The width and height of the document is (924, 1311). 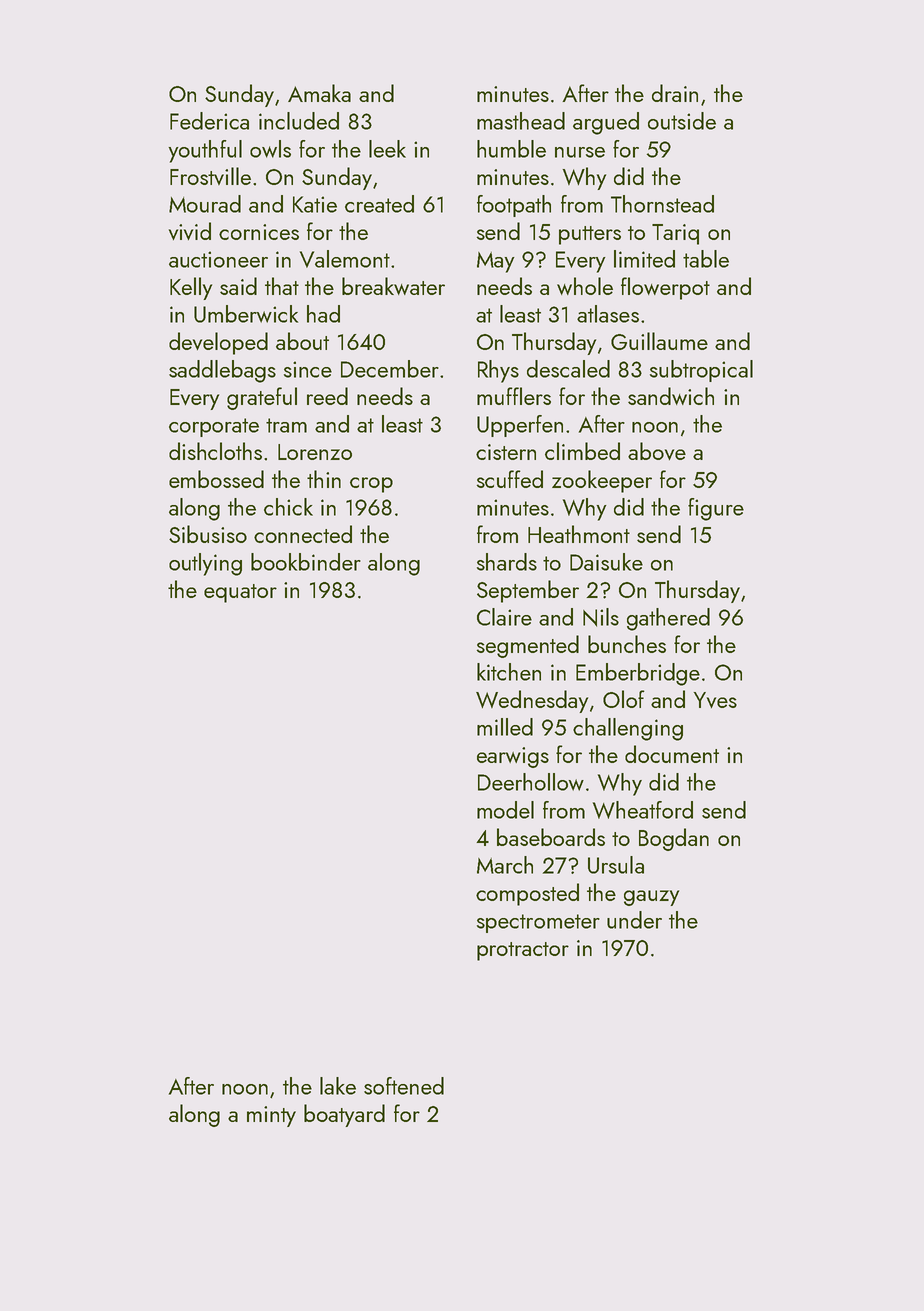 I want to click on outside, so click(x=682, y=121).
